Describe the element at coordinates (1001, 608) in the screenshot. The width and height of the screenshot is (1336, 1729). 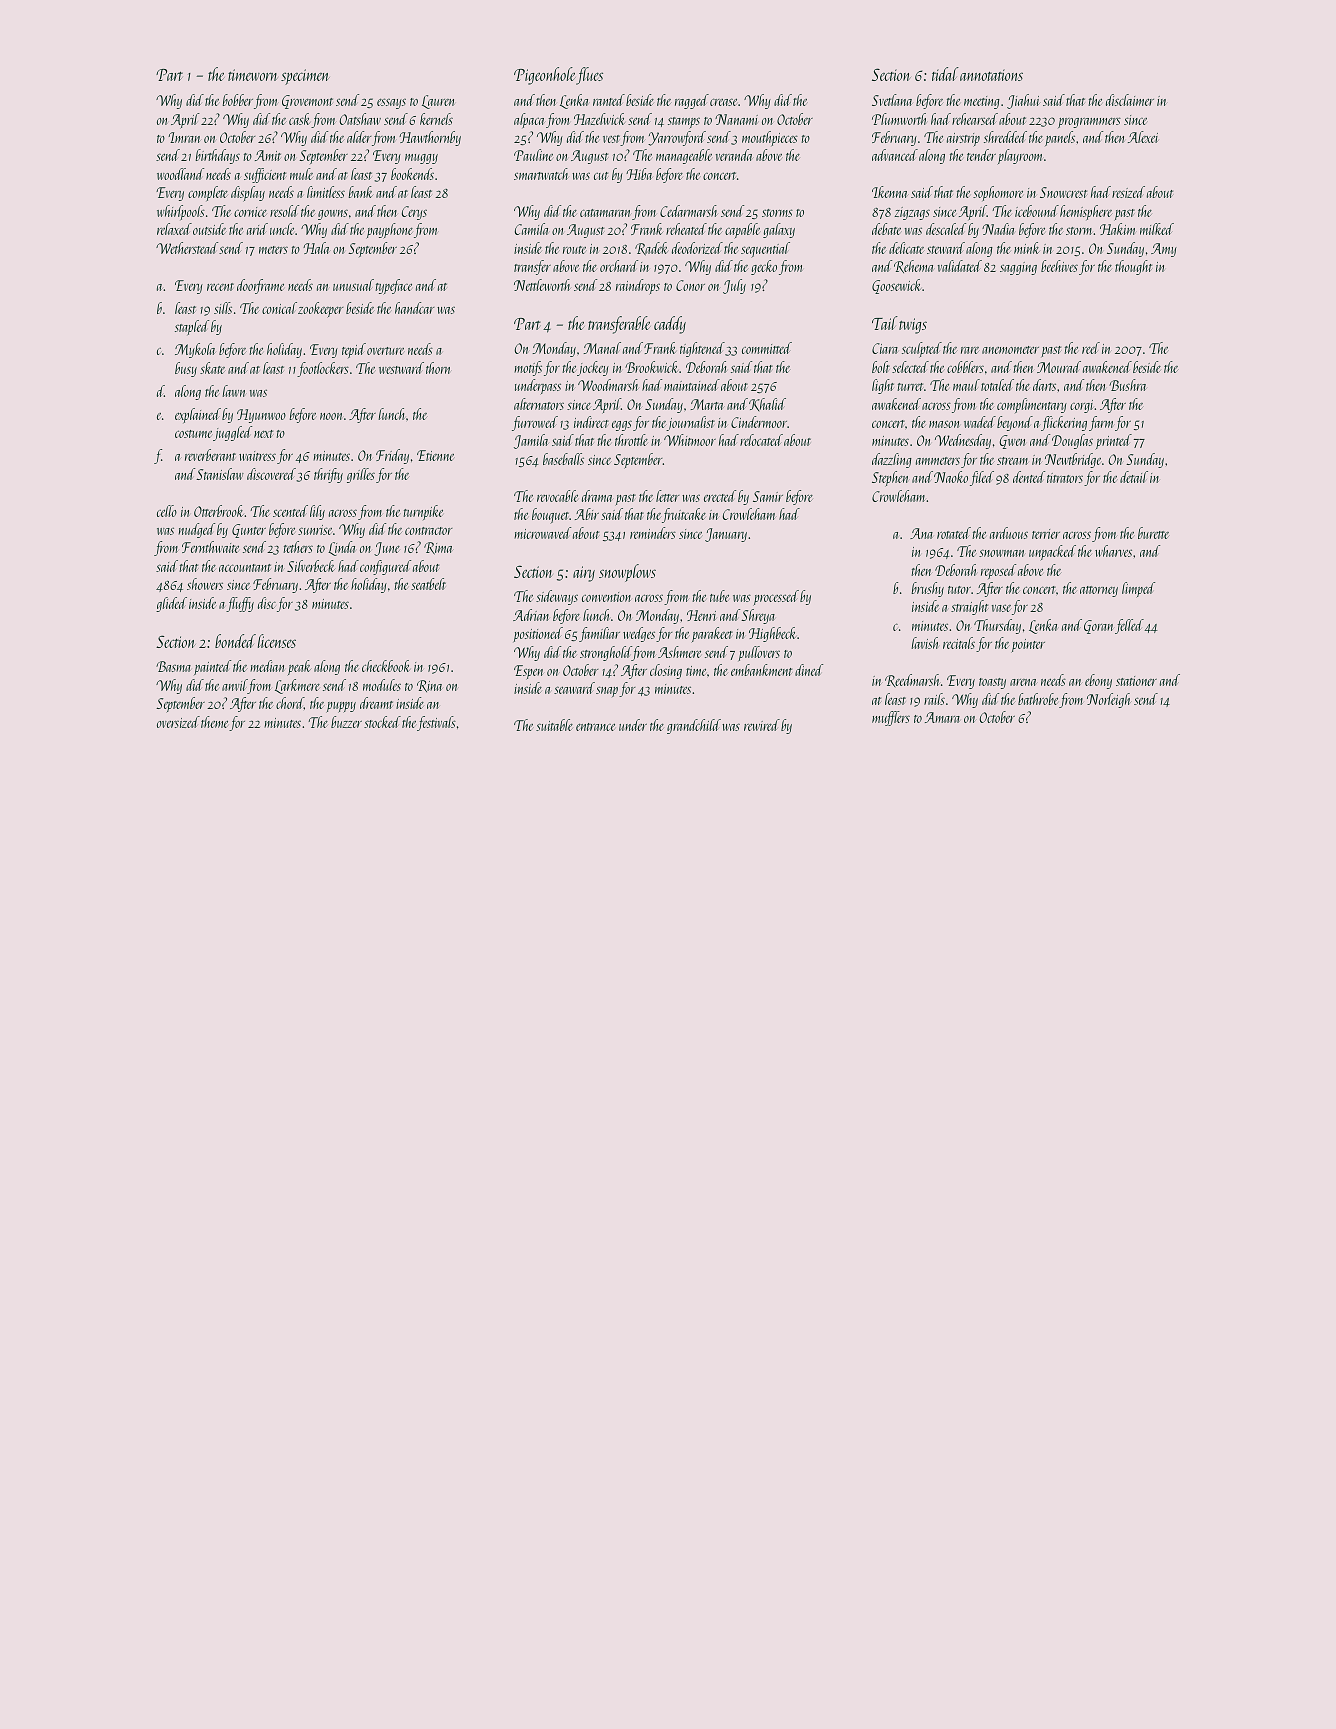
I see `vase` at that location.
